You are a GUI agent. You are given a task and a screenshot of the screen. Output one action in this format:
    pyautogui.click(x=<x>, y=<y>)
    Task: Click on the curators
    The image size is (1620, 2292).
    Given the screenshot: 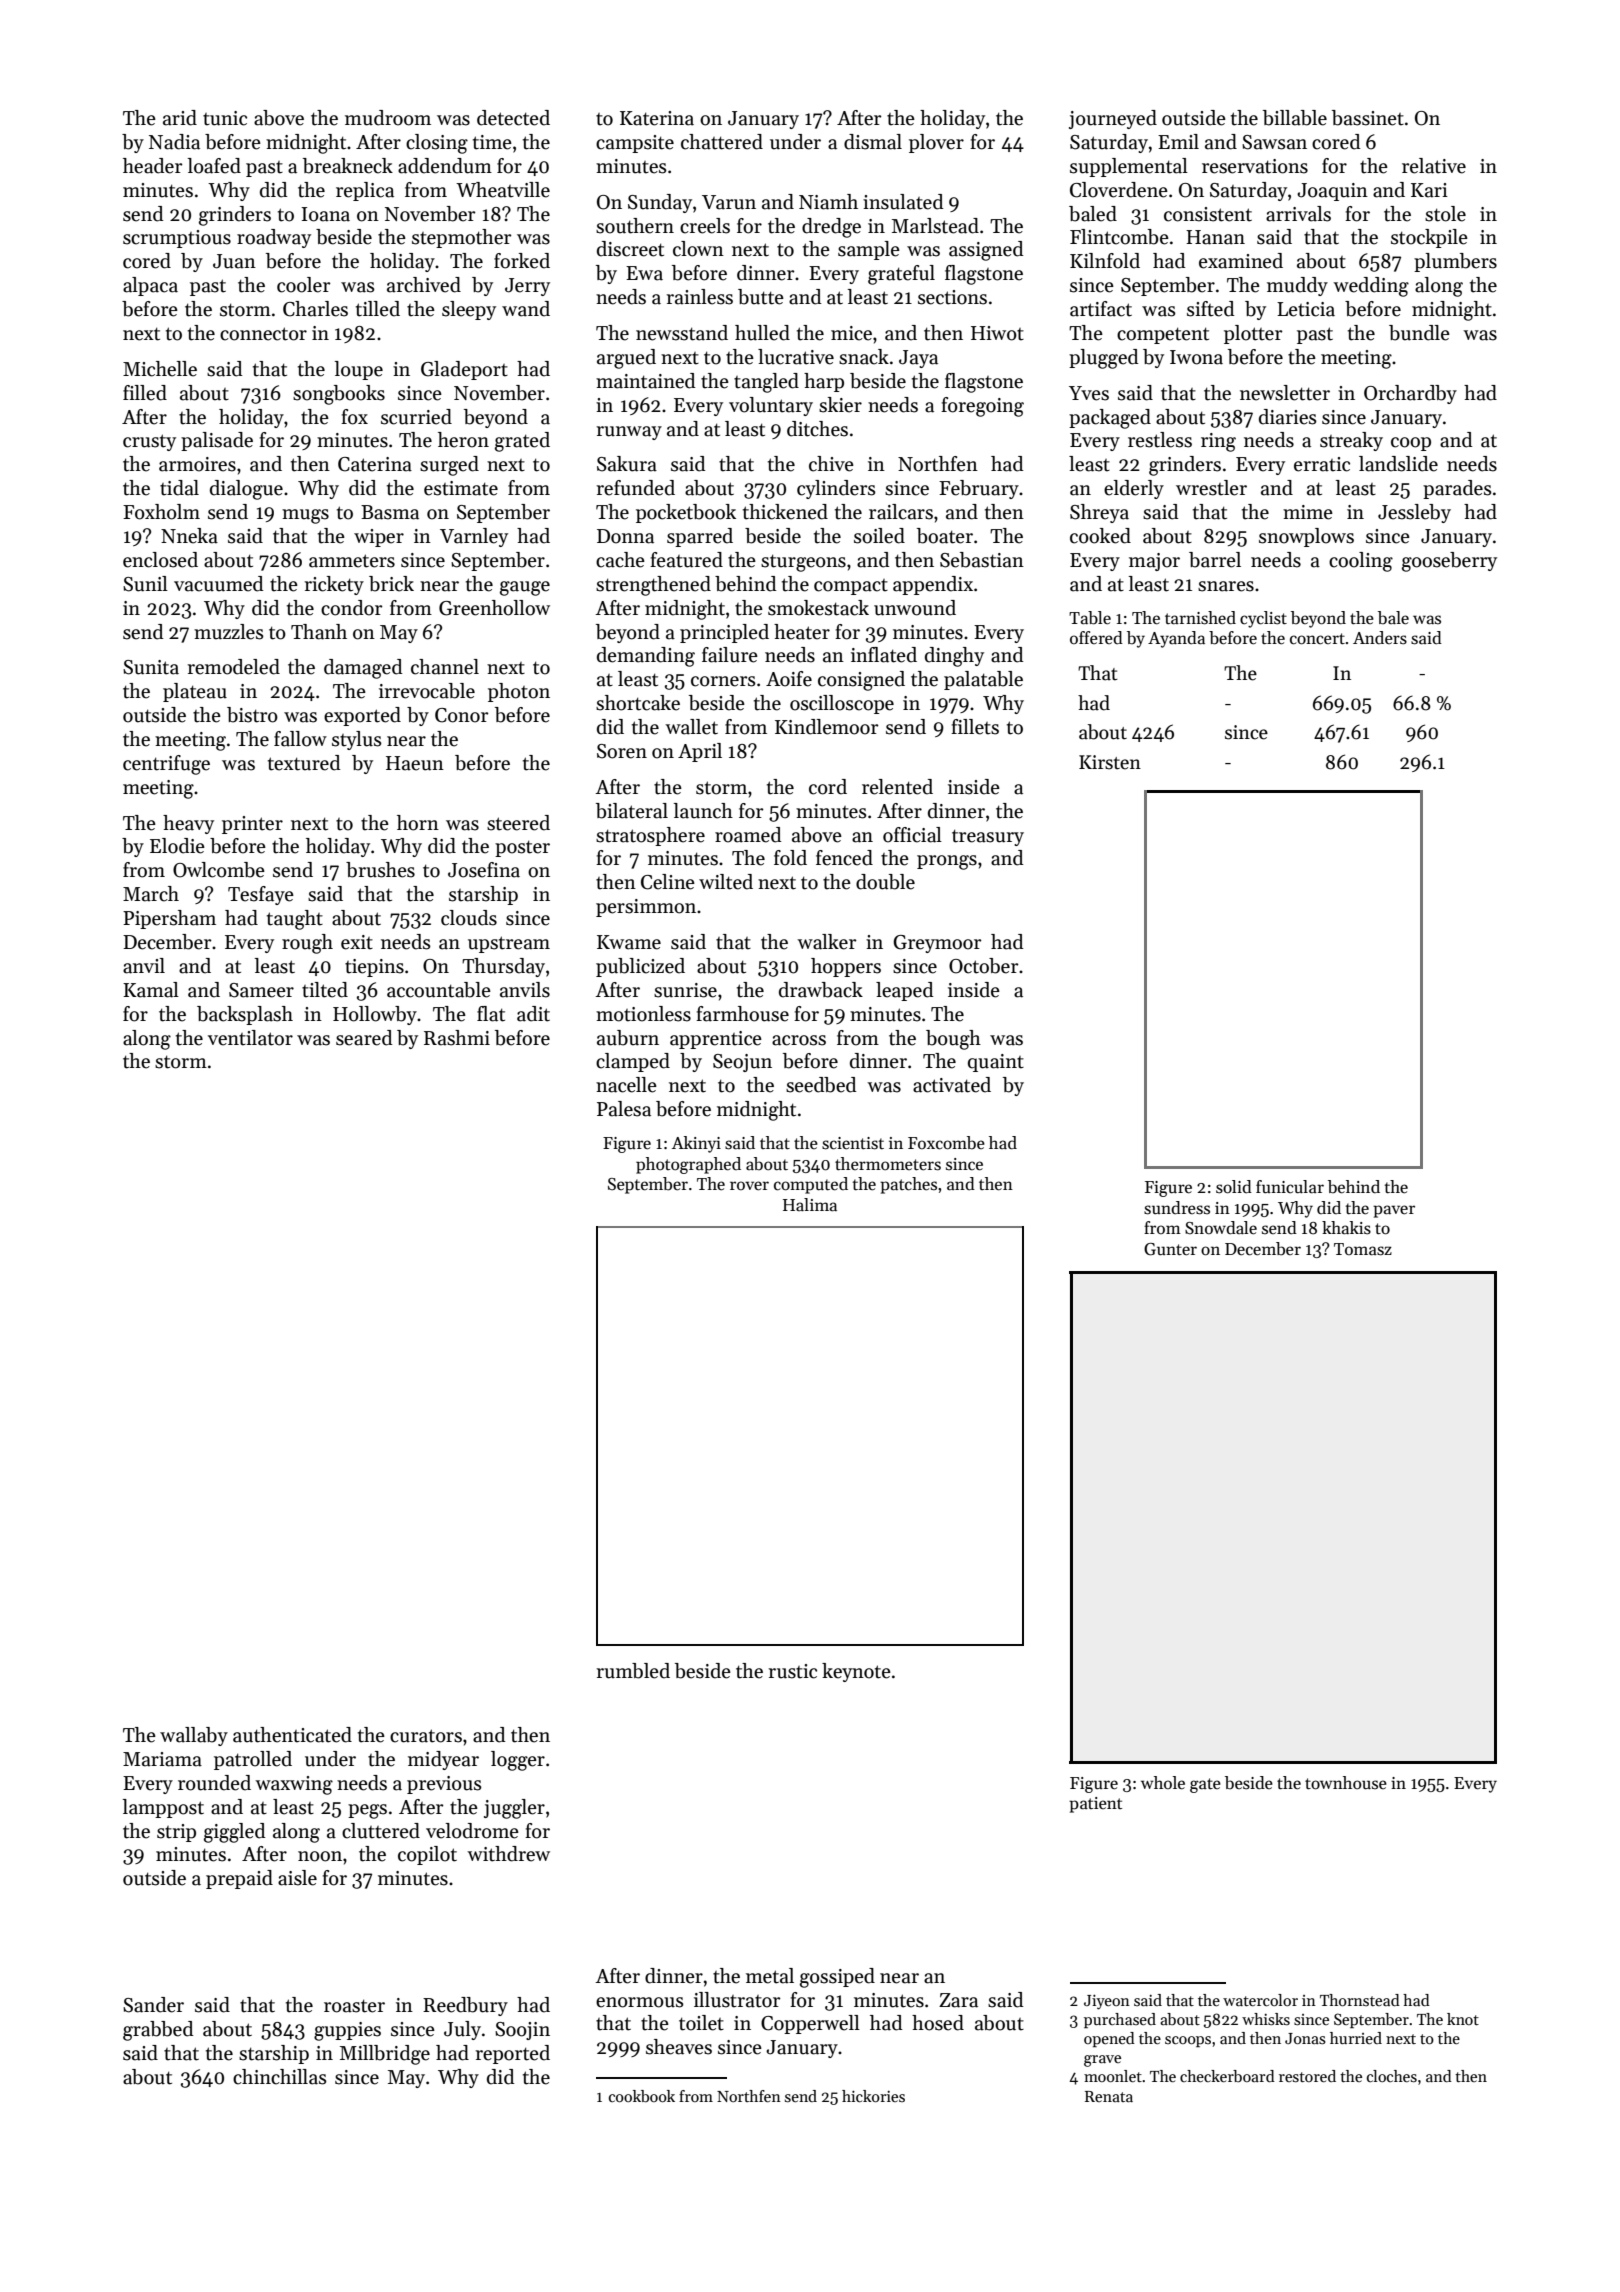 What is the action you would take?
    pyautogui.click(x=426, y=1736)
